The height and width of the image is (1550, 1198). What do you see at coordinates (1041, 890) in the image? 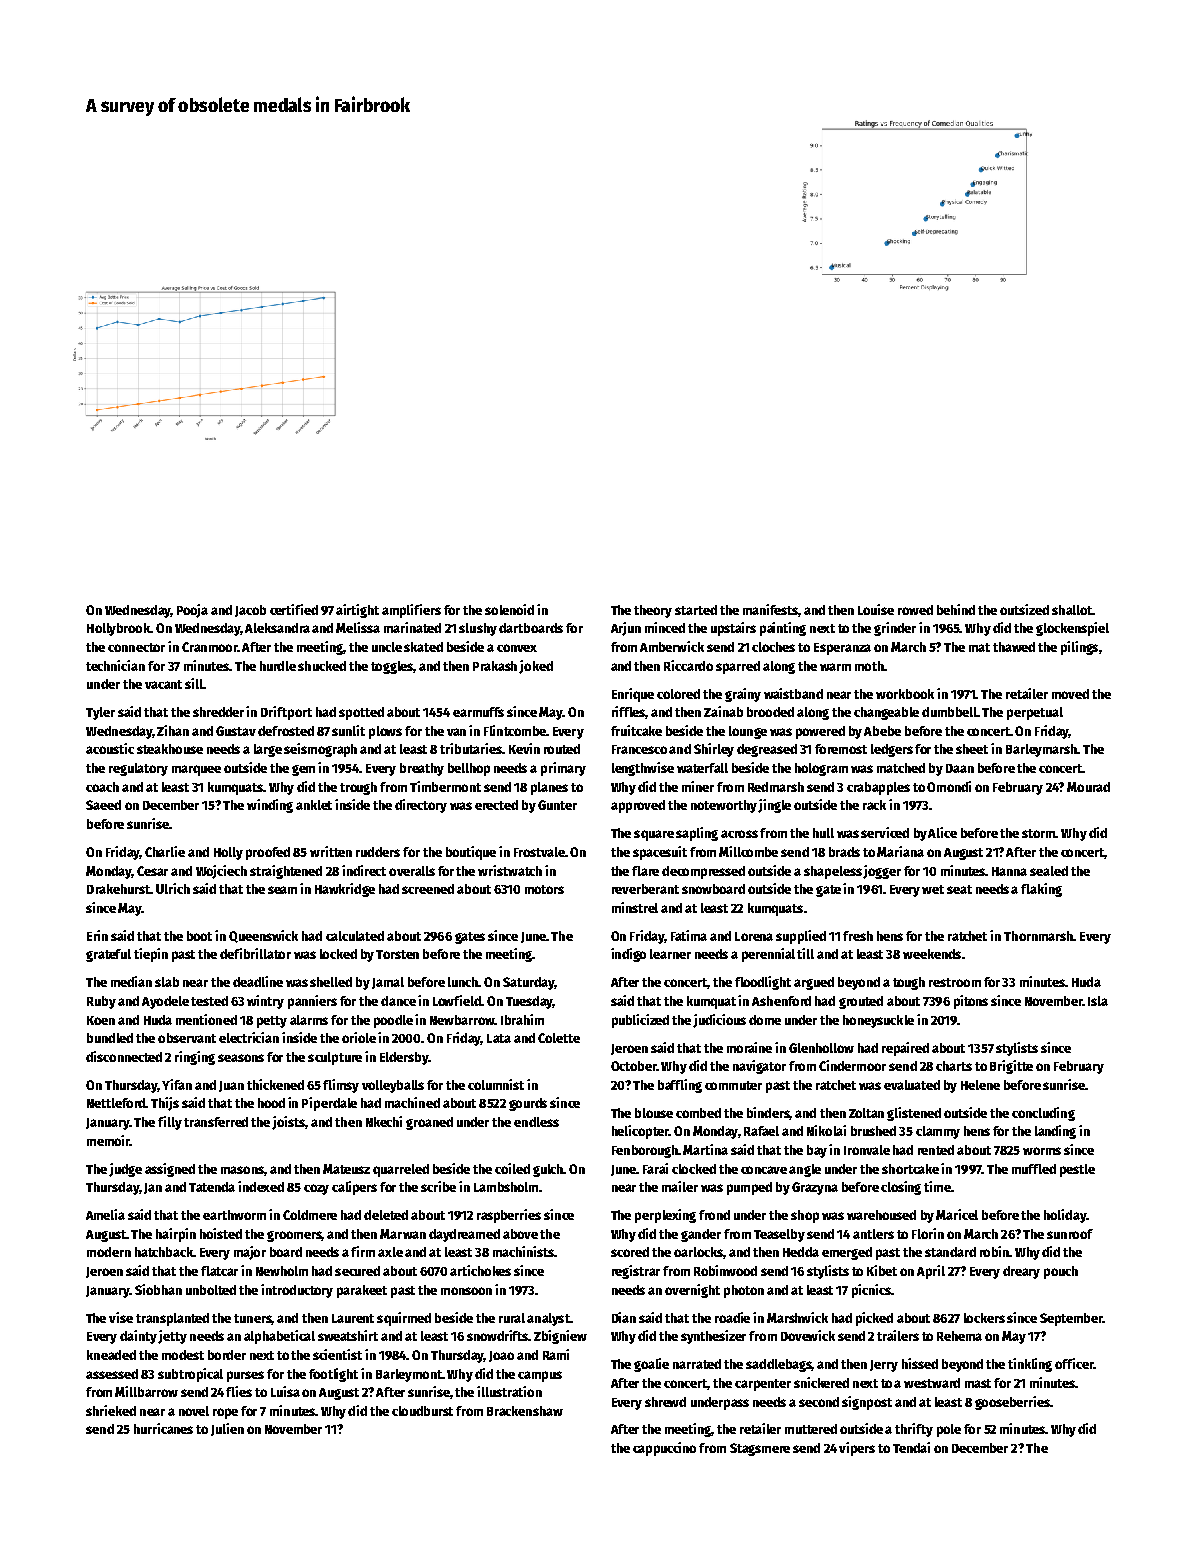
I see `flaking` at bounding box center [1041, 890].
